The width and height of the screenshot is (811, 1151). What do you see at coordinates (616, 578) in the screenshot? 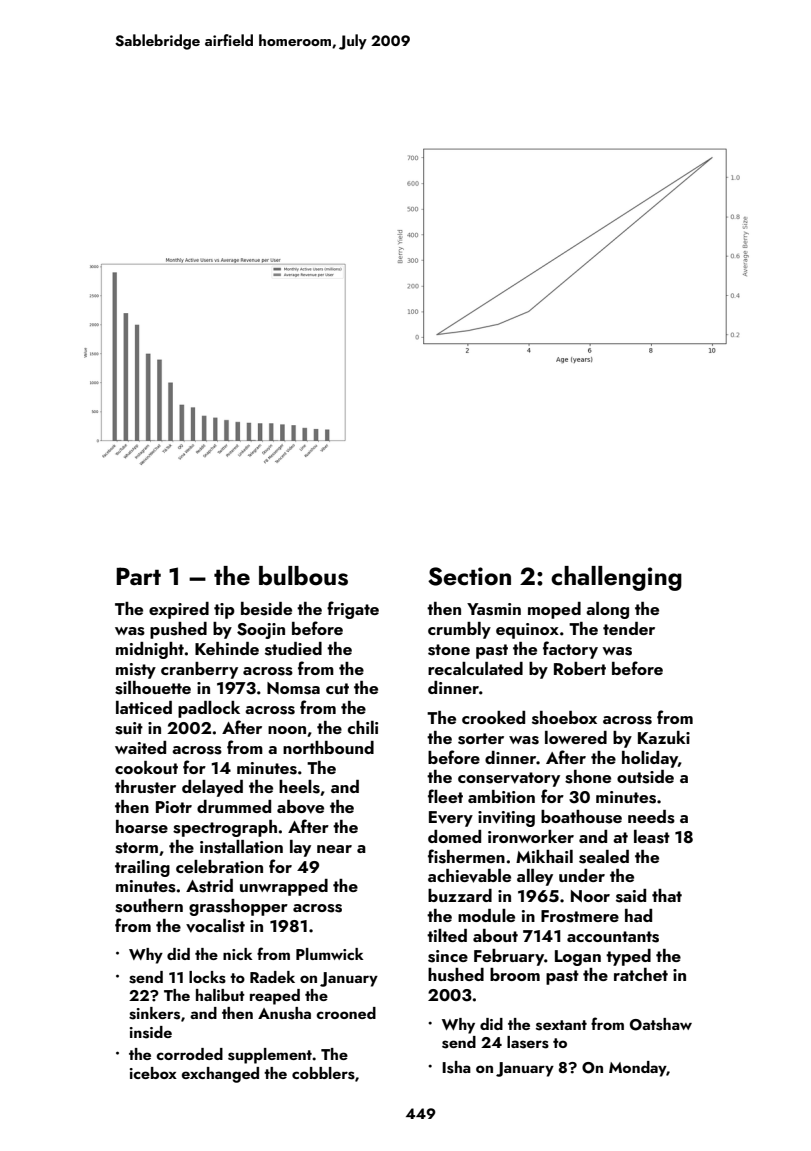
I see `challenging` at bounding box center [616, 578].
